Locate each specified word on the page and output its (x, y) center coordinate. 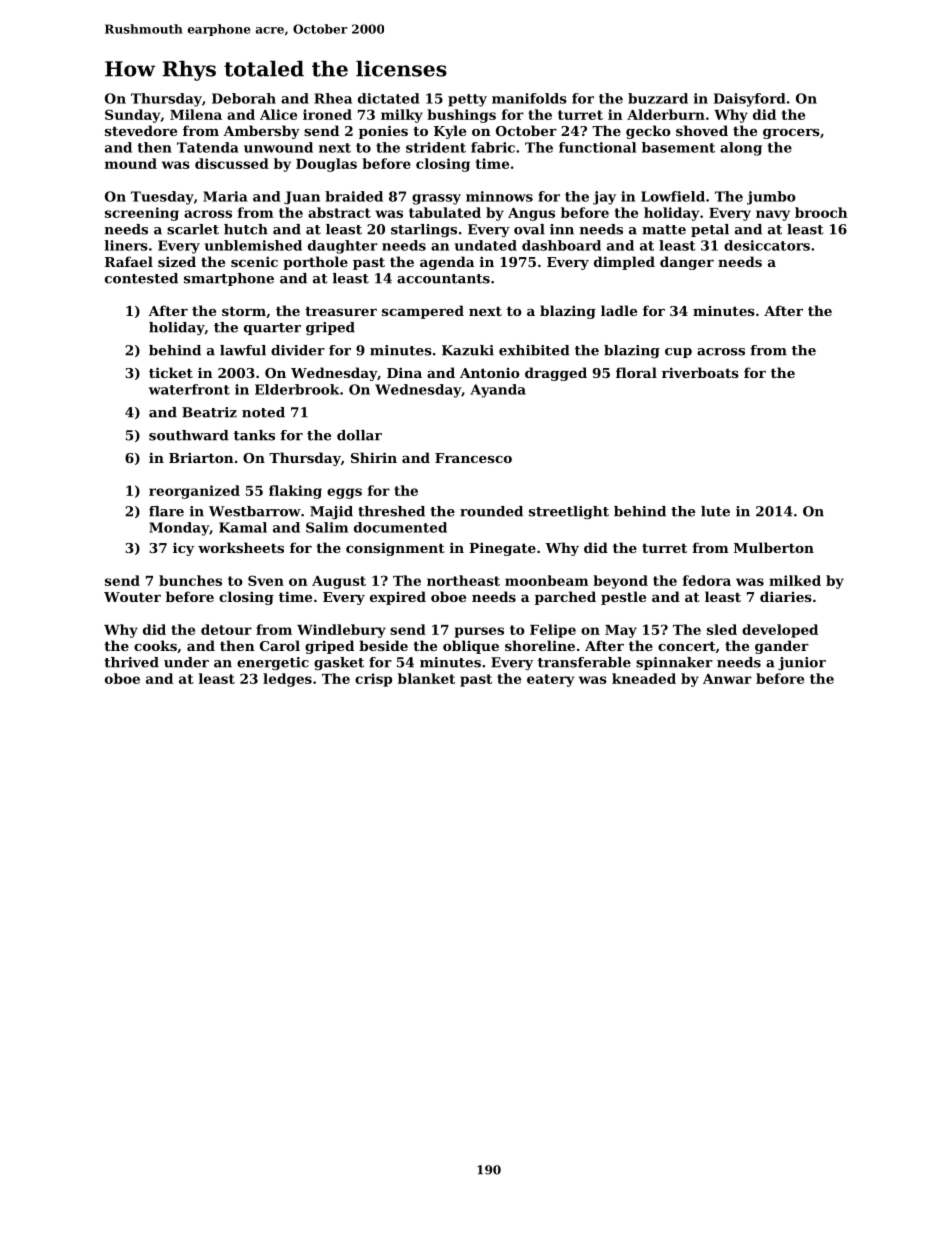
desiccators (767, 245)
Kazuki (468, 350)
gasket (339, 663)
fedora (707, 580)
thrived (131, 662)
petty (467, 100)
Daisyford (749, 100)
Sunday (132, 116)
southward (189, 435)
